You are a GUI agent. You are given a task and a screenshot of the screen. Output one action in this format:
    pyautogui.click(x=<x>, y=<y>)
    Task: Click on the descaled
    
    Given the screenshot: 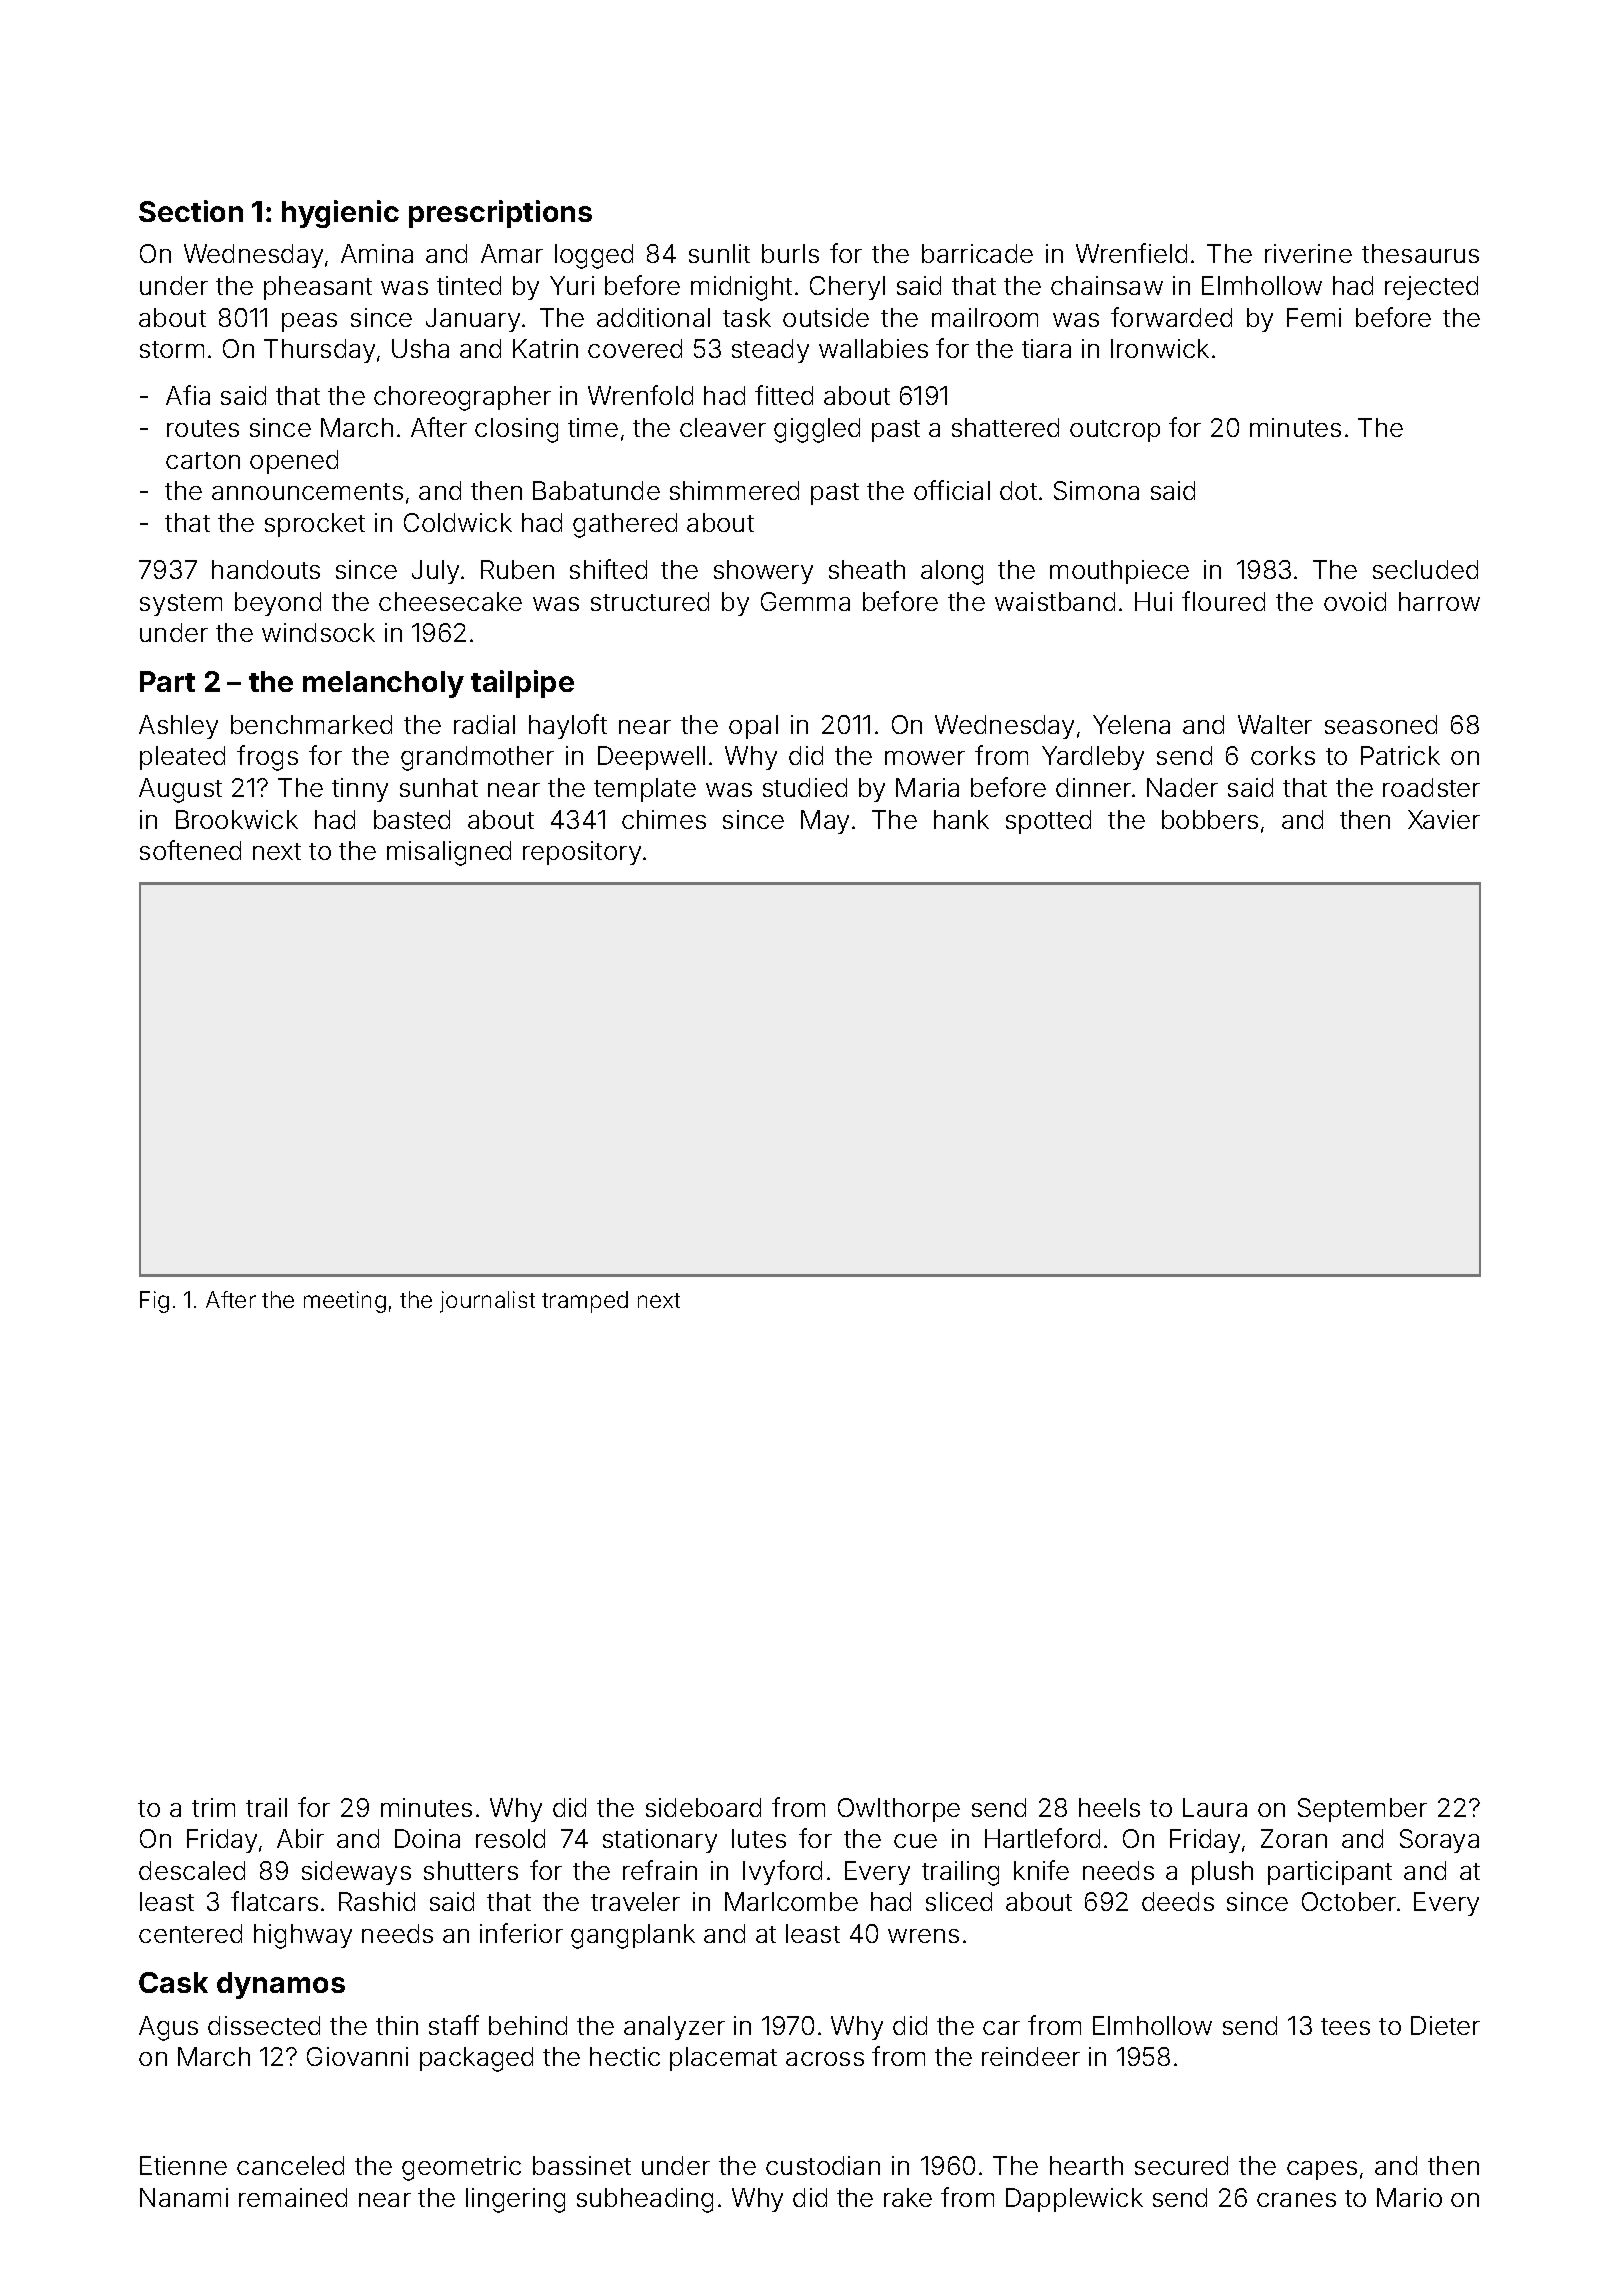 What is the action you would take?
    pyautogui.click(x=192, y=1870)
